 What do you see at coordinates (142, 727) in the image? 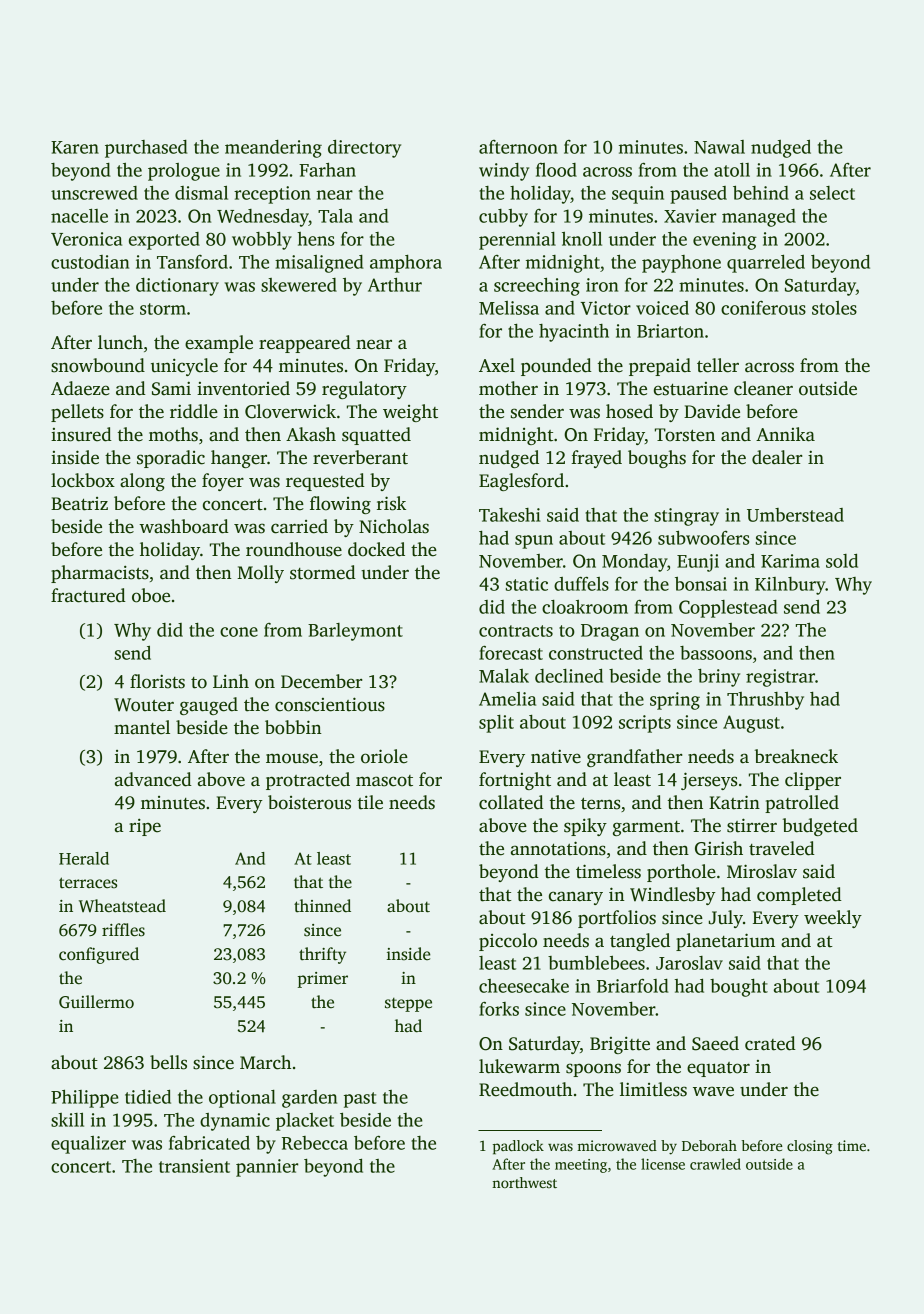
I see `mantel` at bounding box center [142, 727].
